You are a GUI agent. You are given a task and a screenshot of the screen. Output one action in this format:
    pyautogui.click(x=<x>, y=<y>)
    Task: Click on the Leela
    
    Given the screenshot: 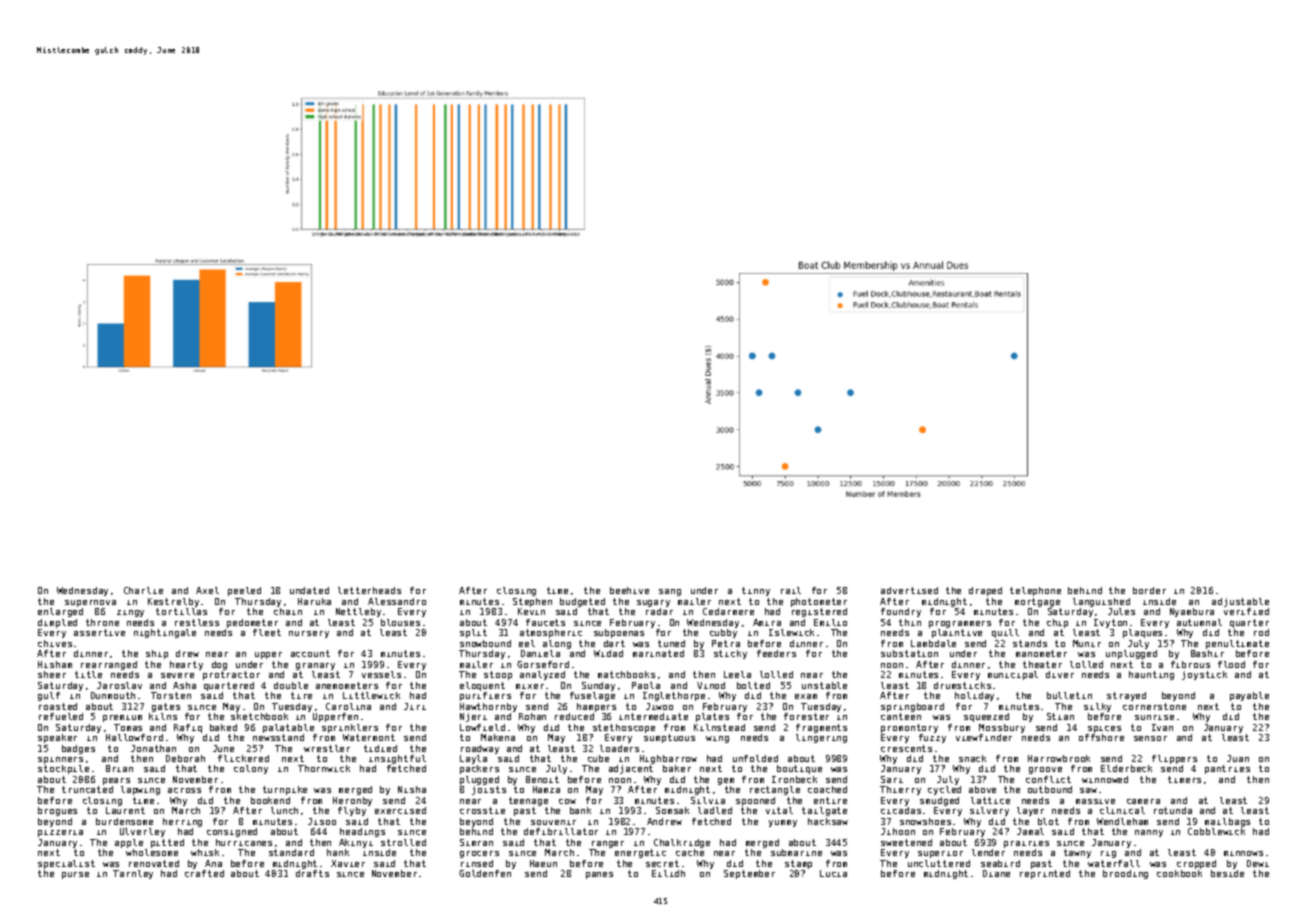 What is the action you would take?
    pyautogui.click(x=737, y=674)
